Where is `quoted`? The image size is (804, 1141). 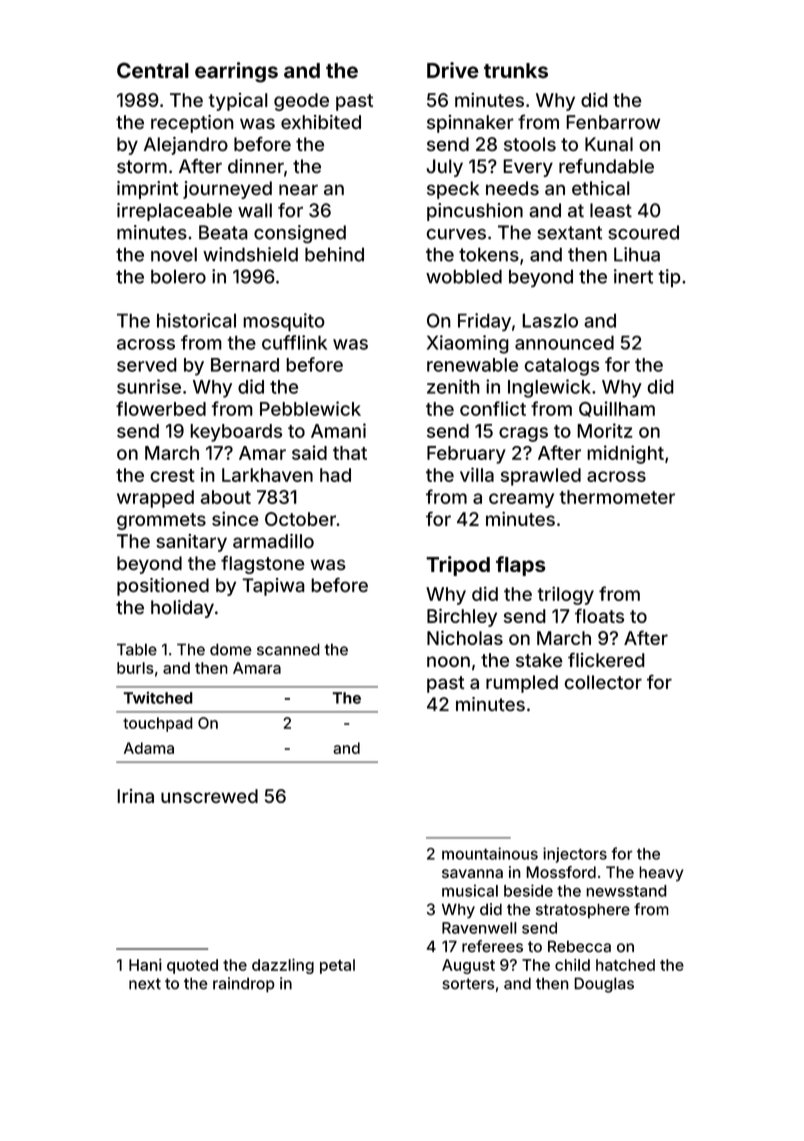
quoted is located at coordinates (192, 966).
